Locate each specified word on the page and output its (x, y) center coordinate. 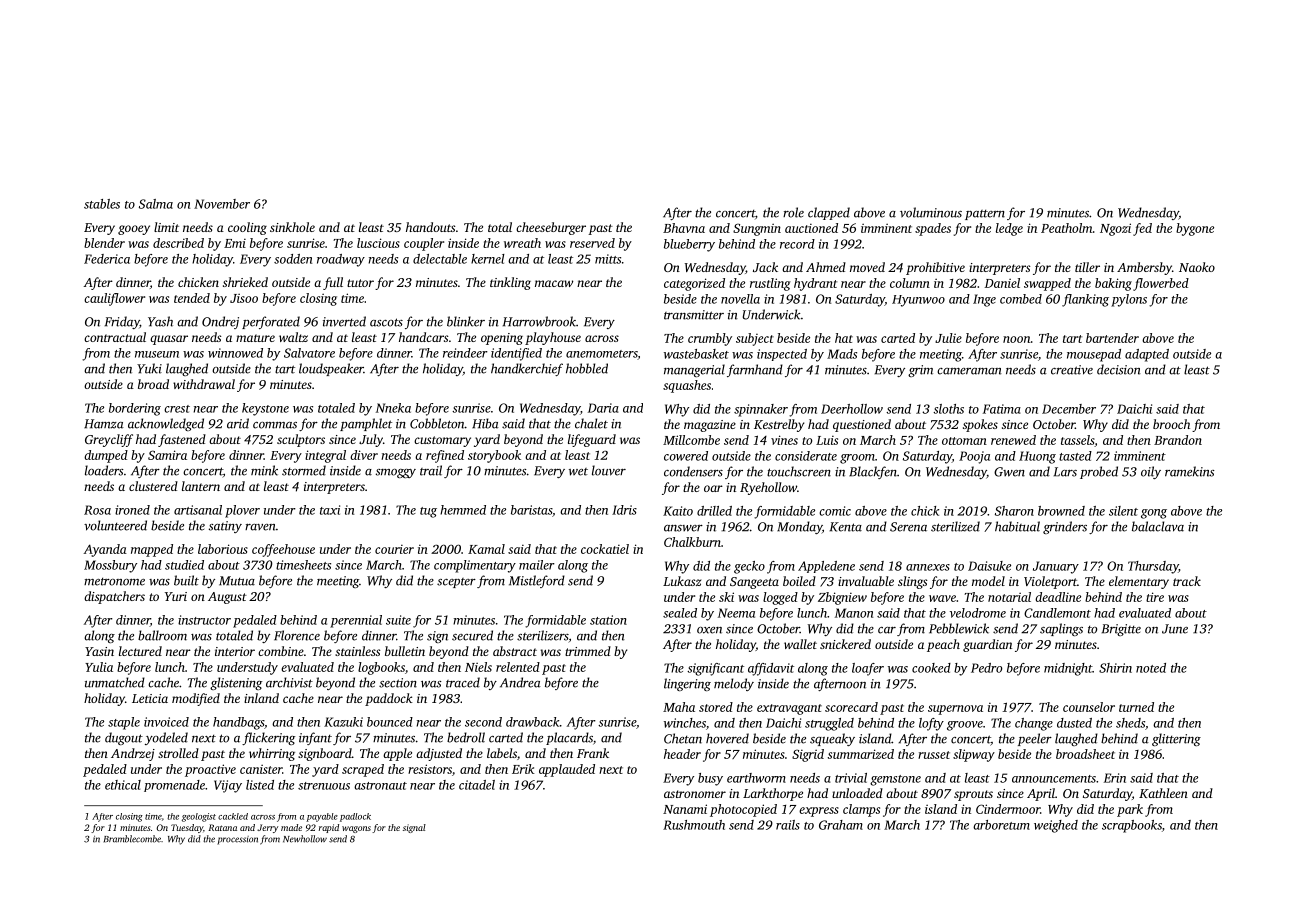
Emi (235, 243)
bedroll (466, 737)
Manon (854, 613)
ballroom (162, 635)
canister (261, 769)
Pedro (986, 668)
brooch (1171, 424)
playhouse (553, 338)
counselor (1089, 707)
